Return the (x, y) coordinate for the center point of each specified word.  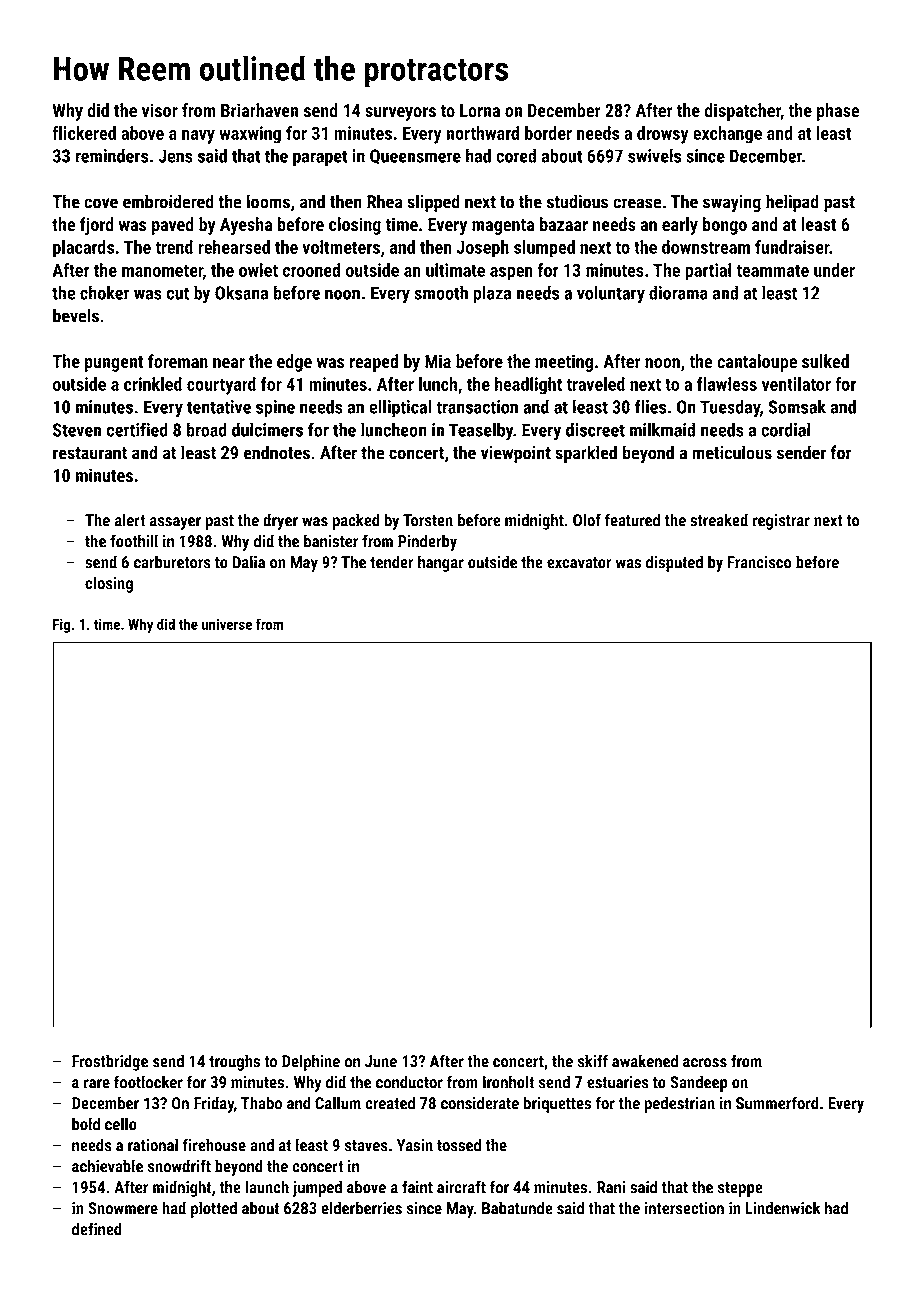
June (381, 1061)
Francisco (760, 562)
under (834, 270)
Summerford (777, 1103)
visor (160, 110)
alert (130, 520)
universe (227, 624)
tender (392, 562)
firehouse (214, 1145)
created (390, 1103)
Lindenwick (782, 1208)
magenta (503, 227)
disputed (674, 563)
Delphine (311, 1062)
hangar (441, 563)
